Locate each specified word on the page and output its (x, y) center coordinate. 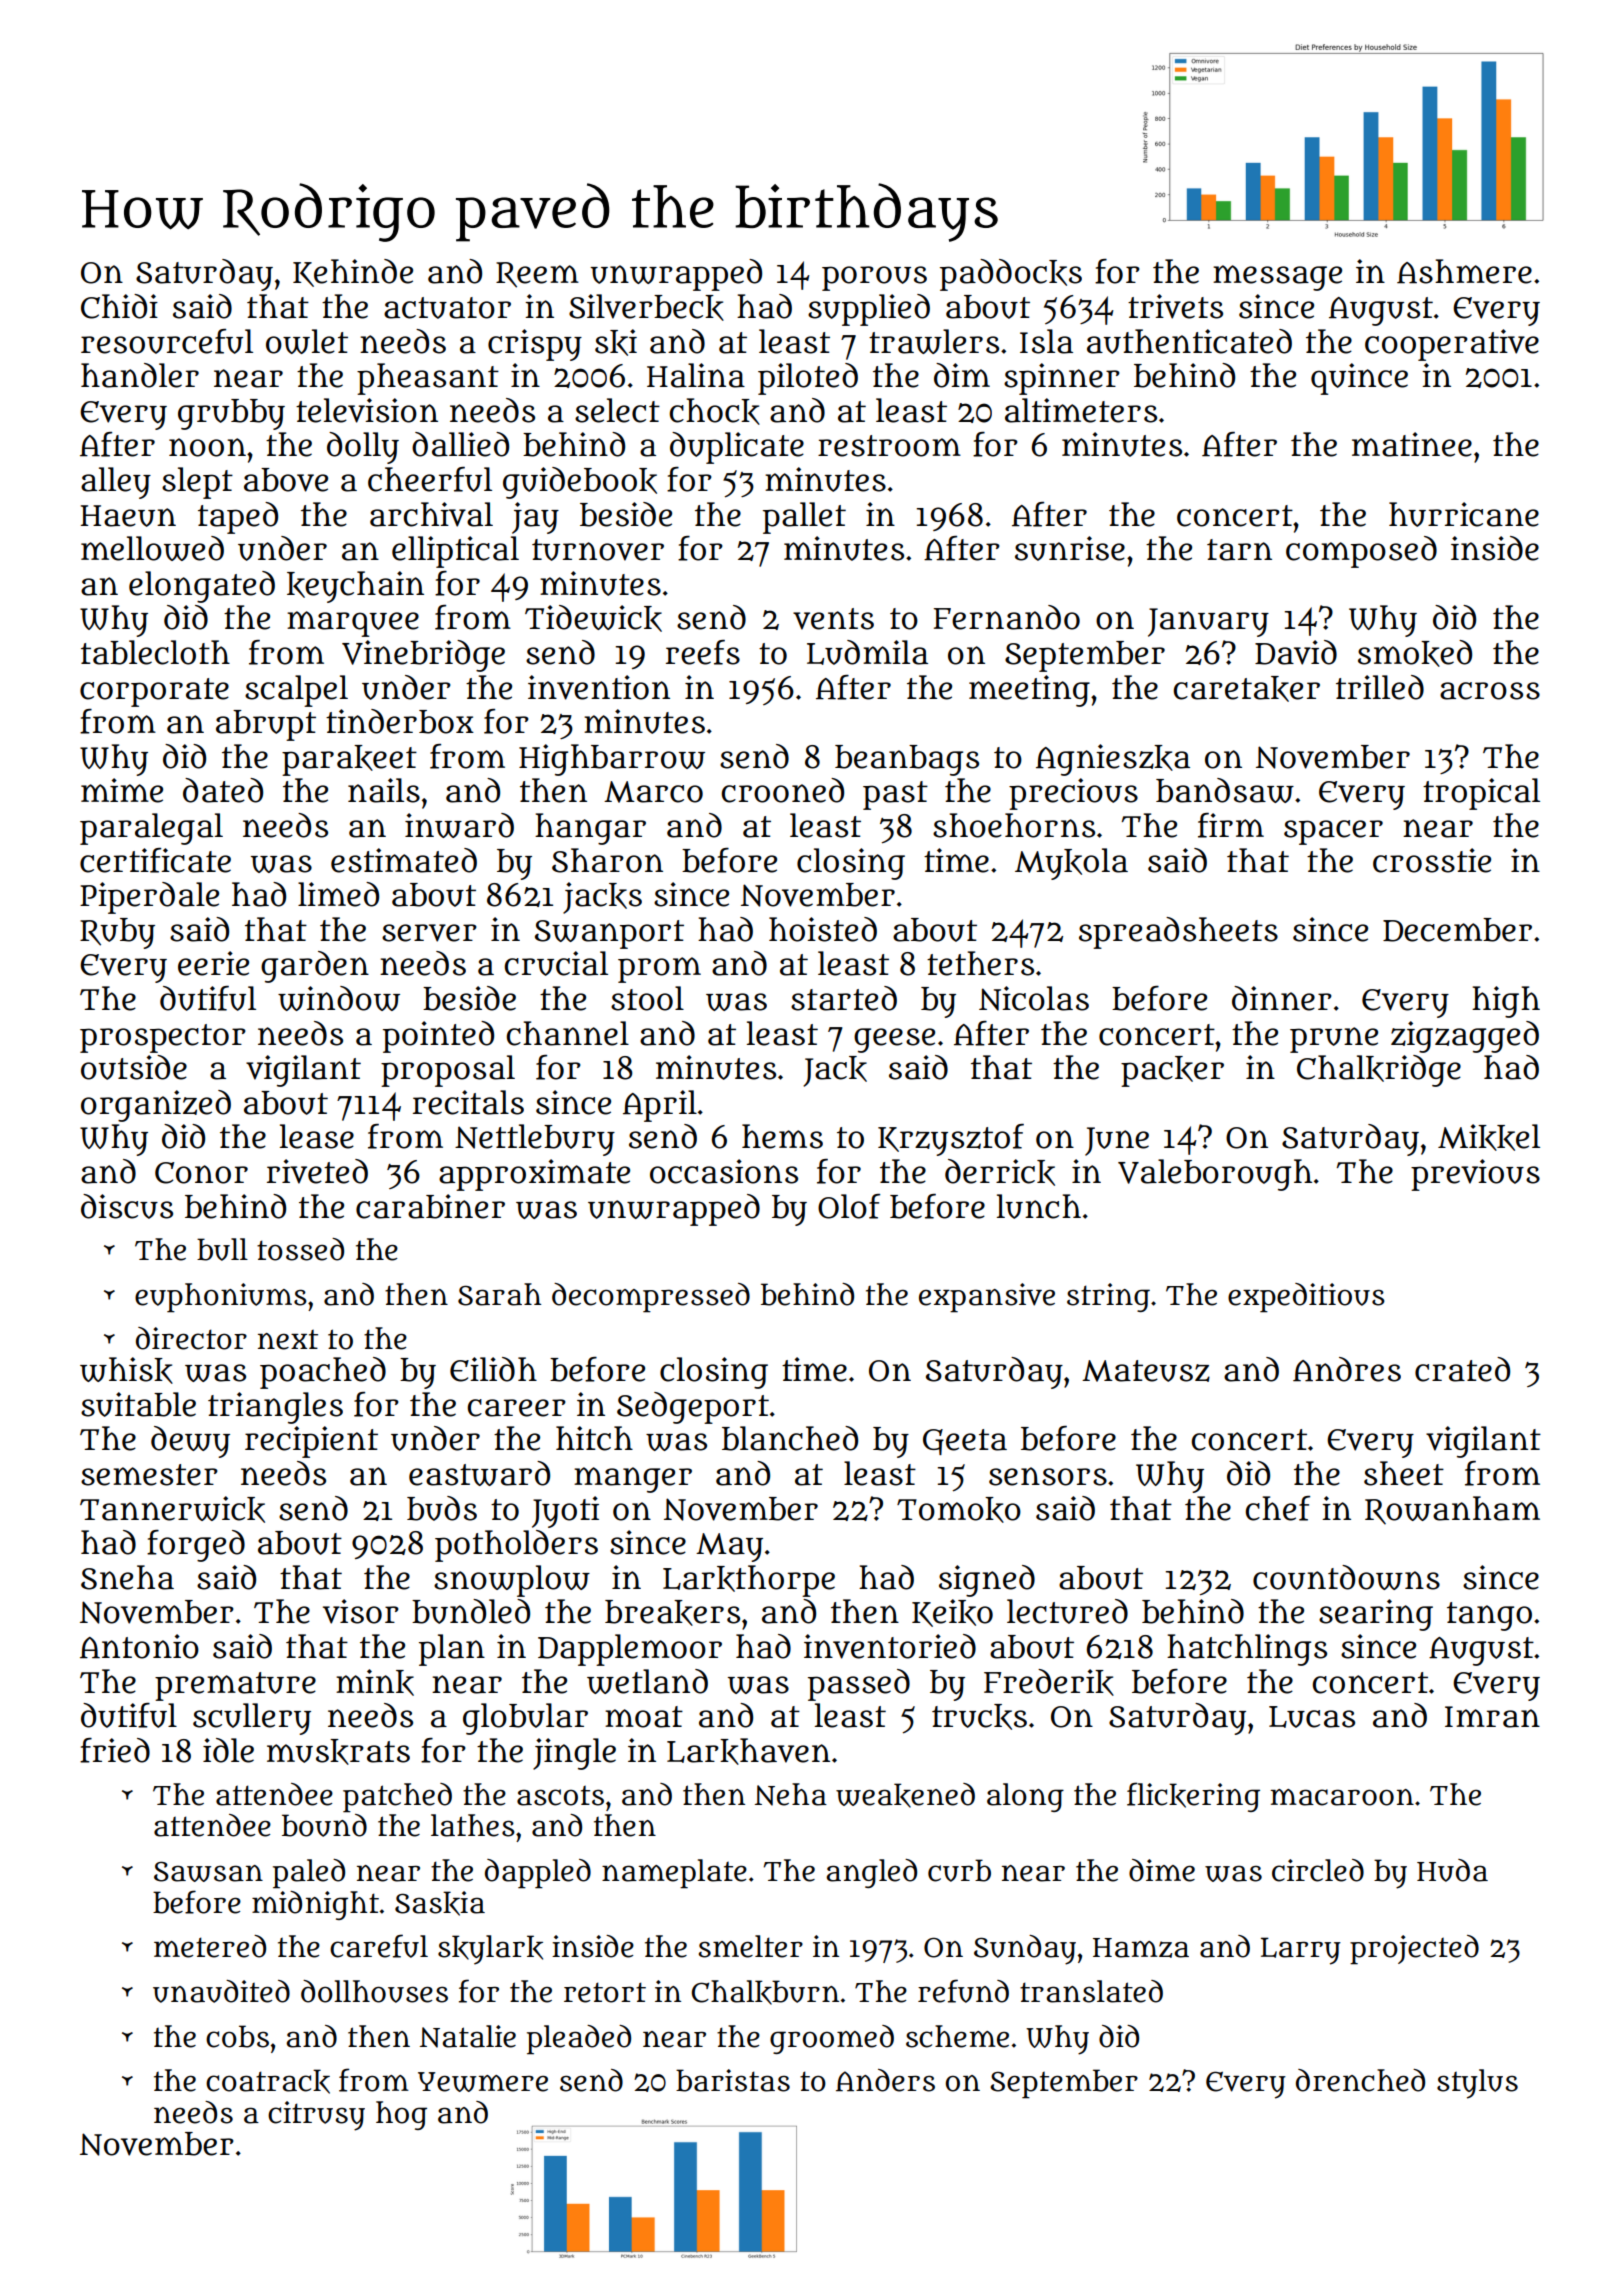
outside (134, 1067)
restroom (889, 446)
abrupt (266, 725)
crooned (782, 790)
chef (1277, 1508)
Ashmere (1464, 271)
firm (1231, 825)
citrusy (316, 2116)
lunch (1039, 1206)
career (516, 1408)
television (367, 410)
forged (196, 1546)
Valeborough (1215, 1175)
